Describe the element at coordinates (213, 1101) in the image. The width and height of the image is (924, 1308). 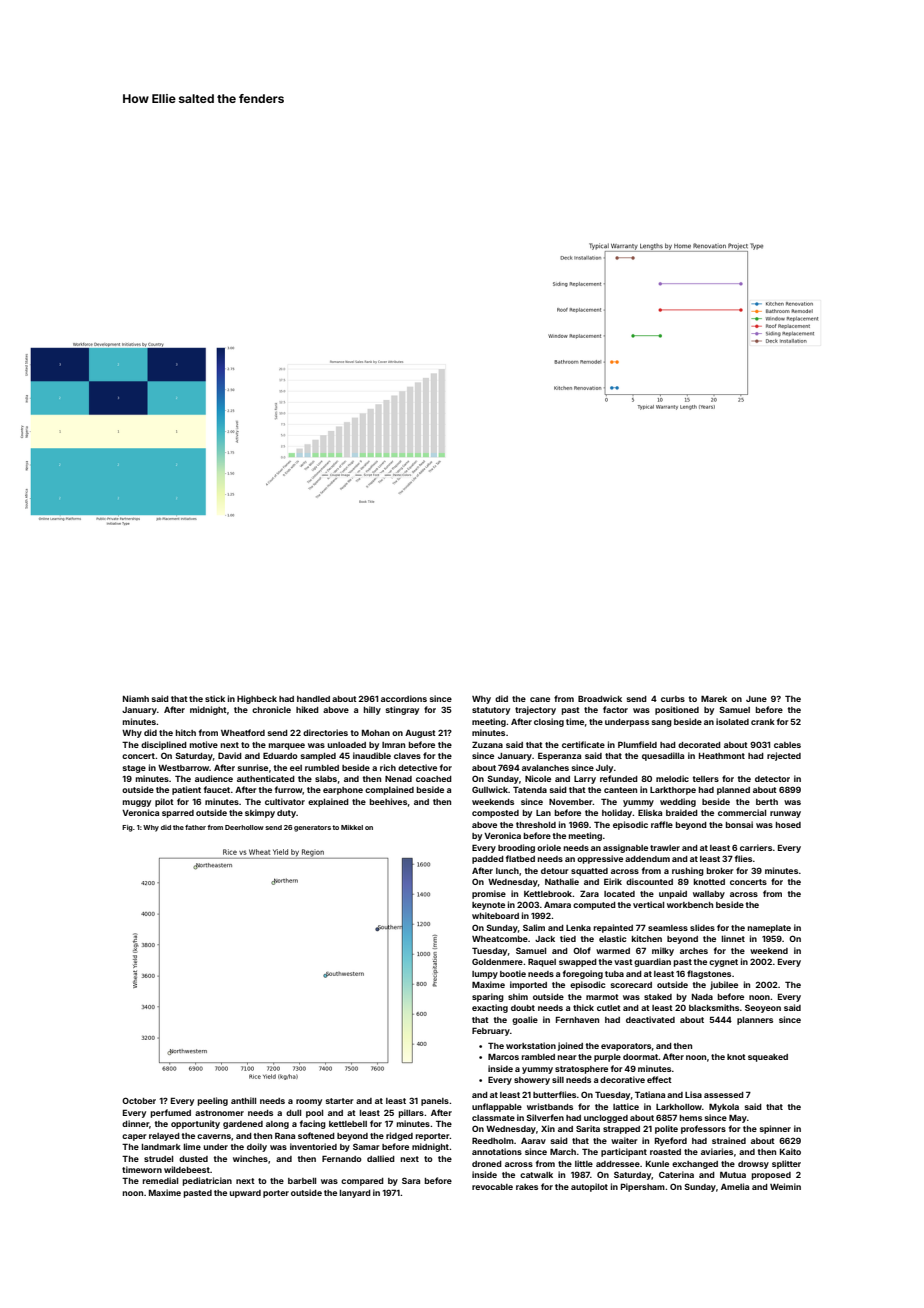
I see `peeling` at that location.
